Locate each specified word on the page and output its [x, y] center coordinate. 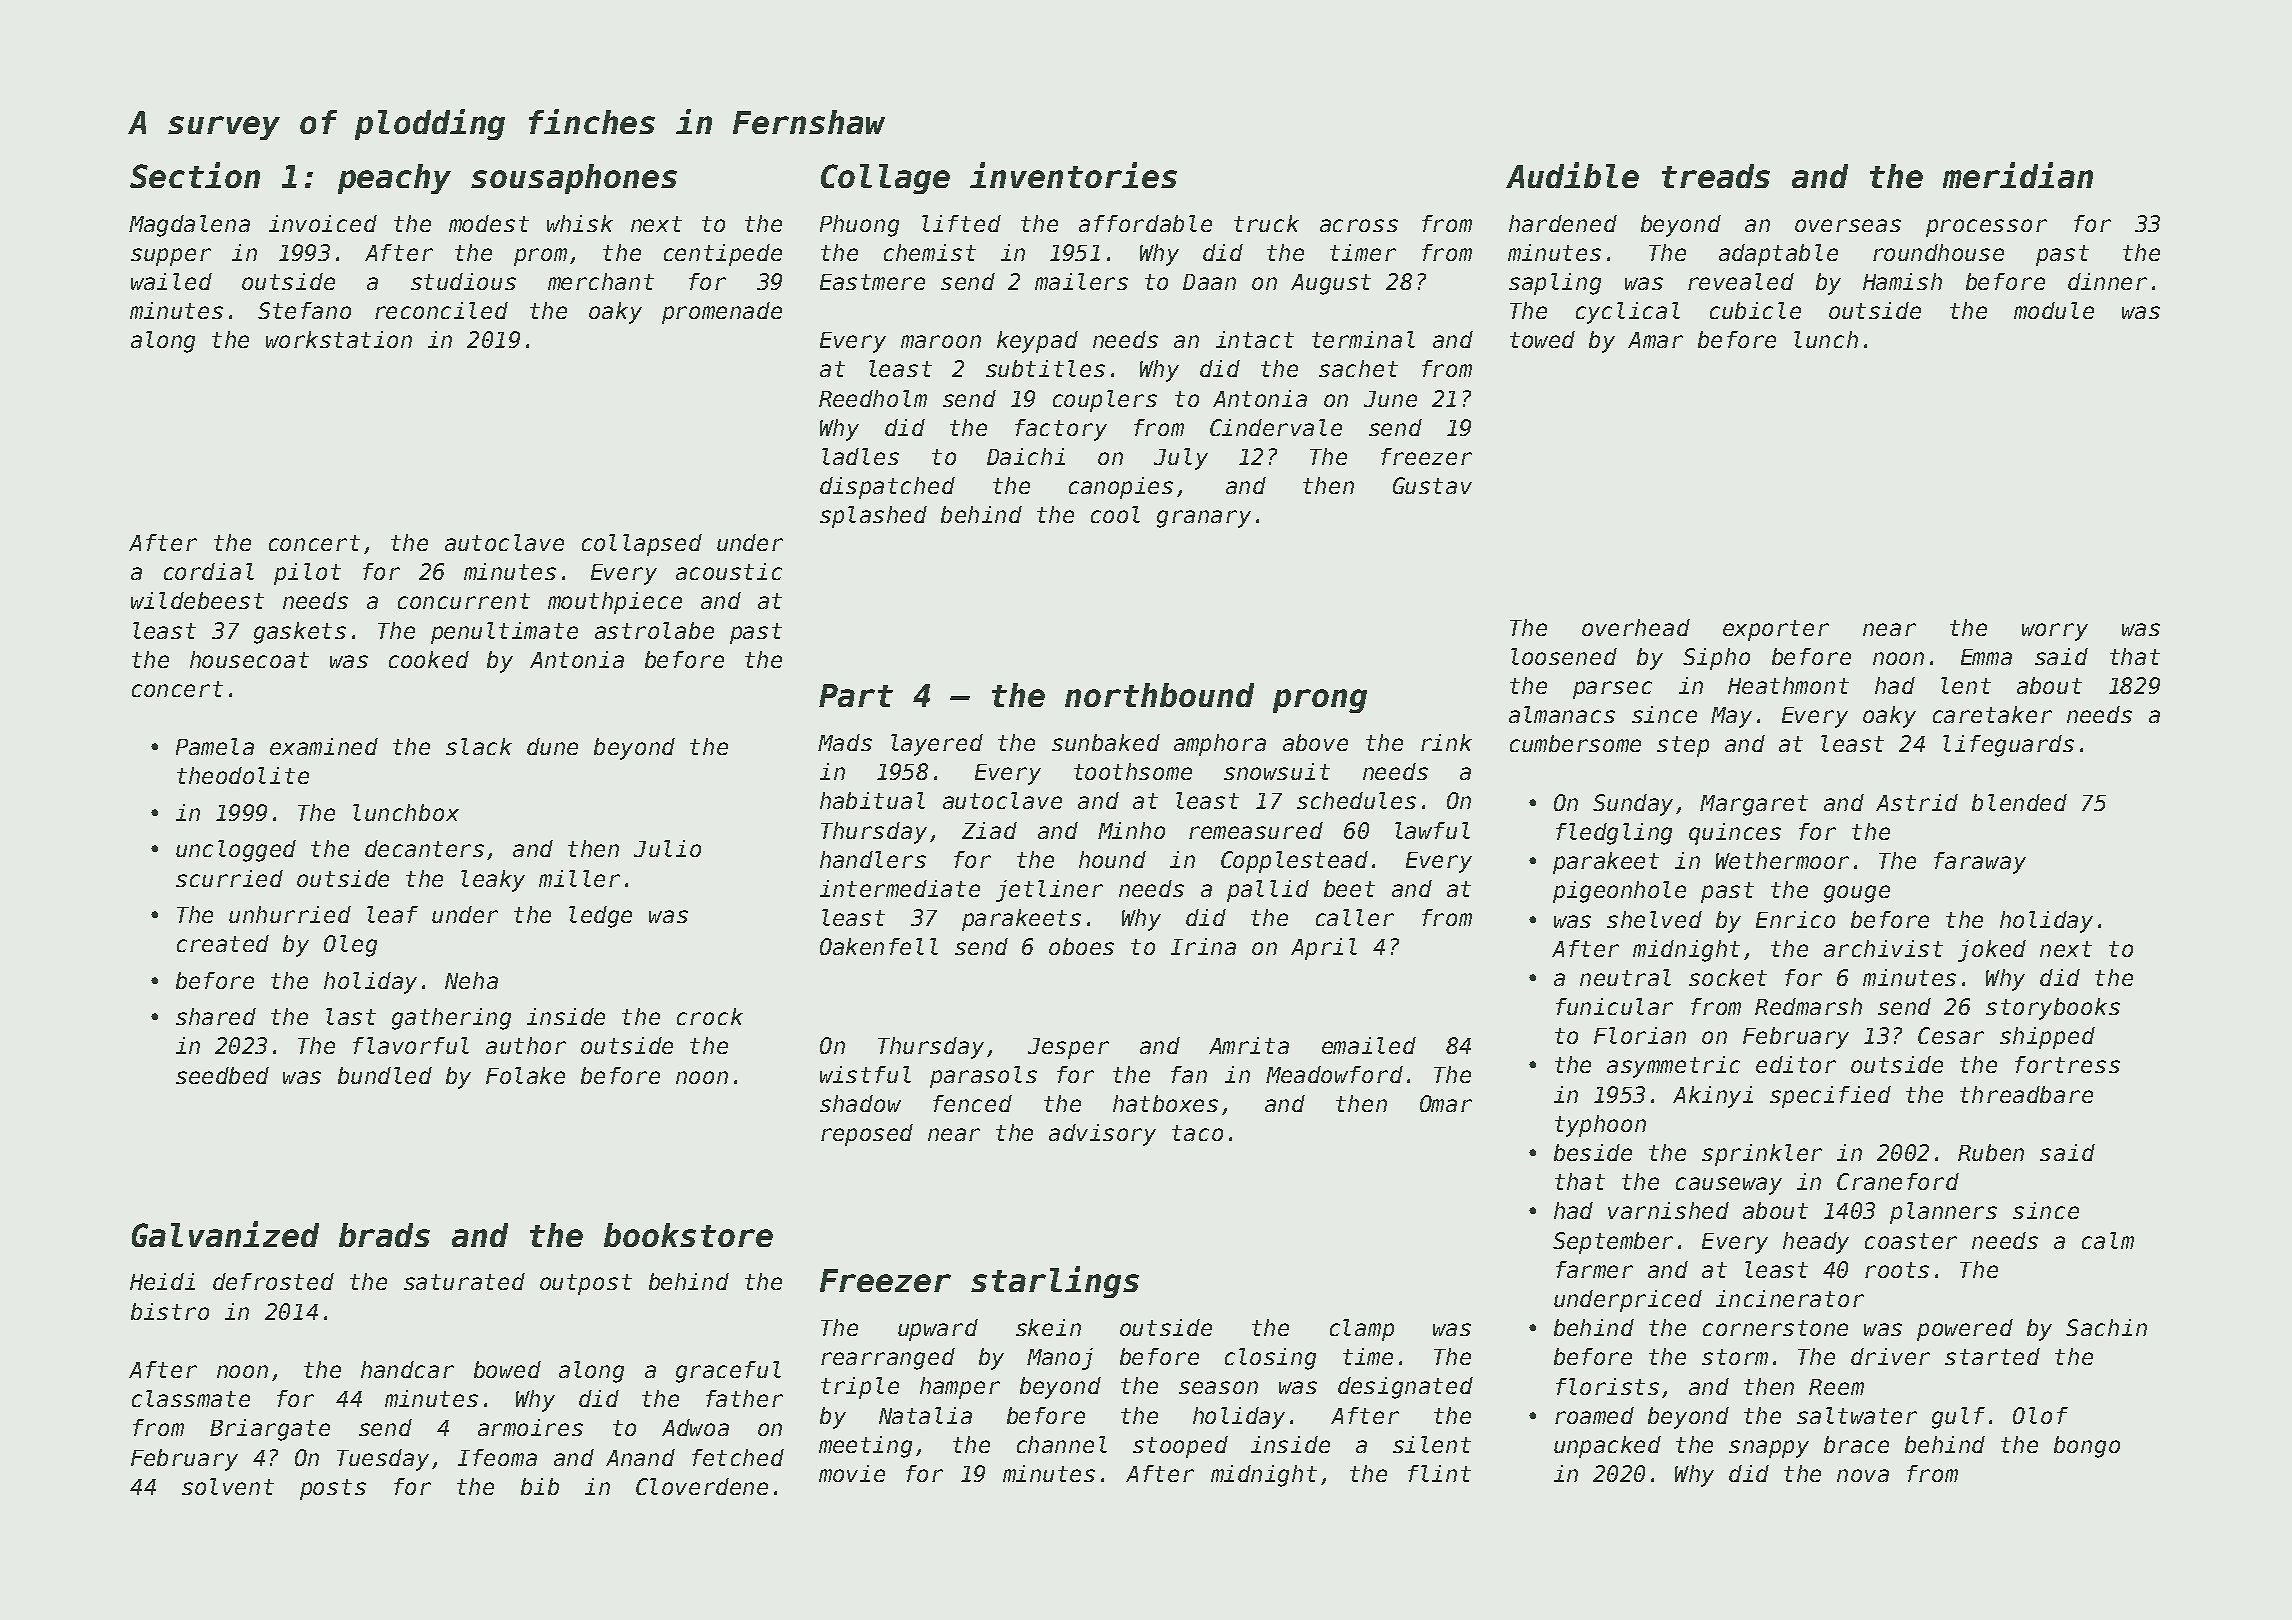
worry [2055, 632]
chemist [930, 252]
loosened [1564, 656]
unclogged [236, 851]
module [2054, 310]
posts [333, 1489]
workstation [339, 339]
